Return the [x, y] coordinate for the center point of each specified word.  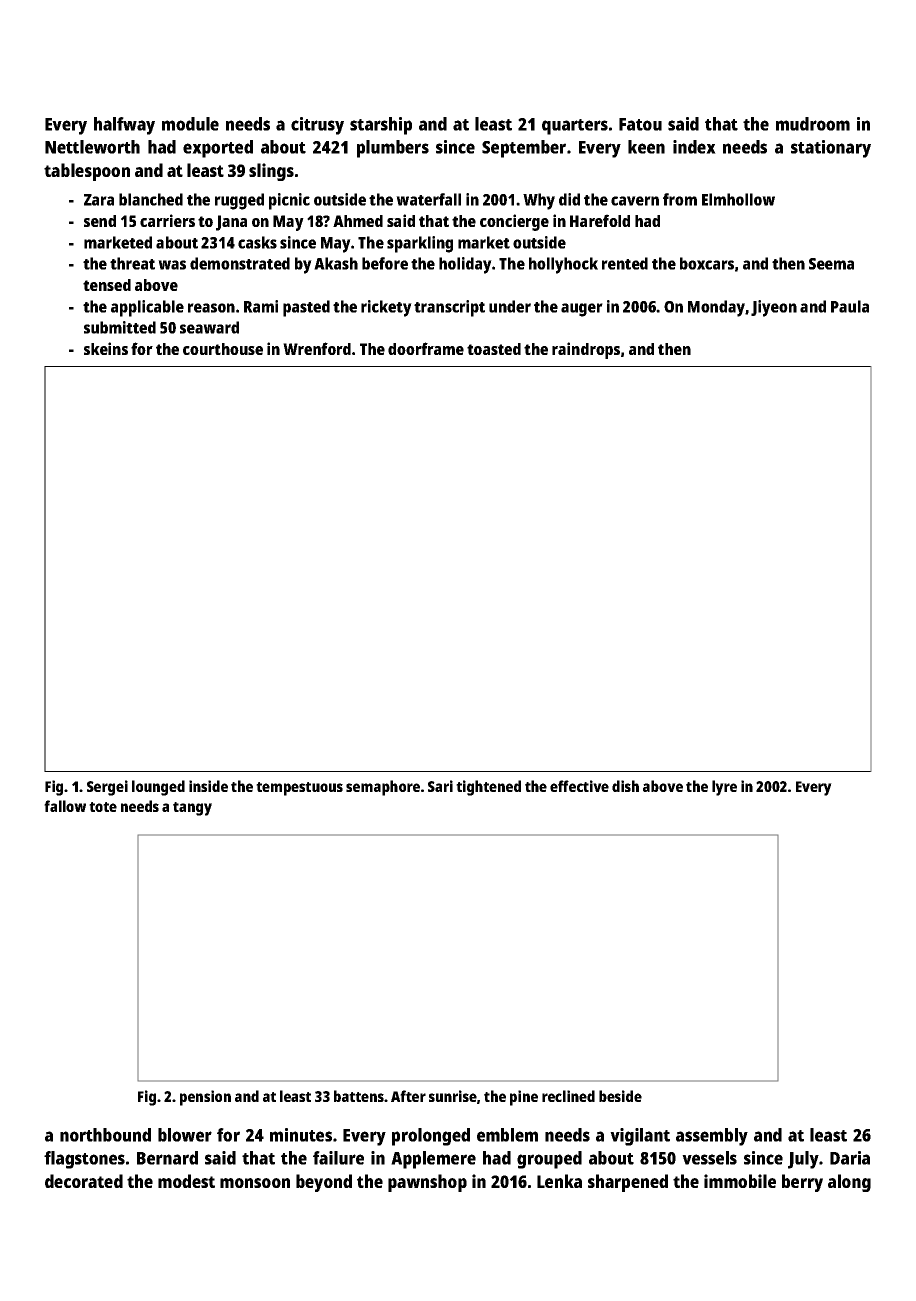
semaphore [383, 788]
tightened [488, 788]
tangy [192, 809]
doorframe [426, 348]
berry [802, 1183]
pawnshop [427, 1183]
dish [625, 786]
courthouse [223, 349]
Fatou [640, 124]
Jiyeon [774, 308]
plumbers [393, 149]
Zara [99, 200]
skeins [106, 348]
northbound [105, 1135]
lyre [724, 788]
